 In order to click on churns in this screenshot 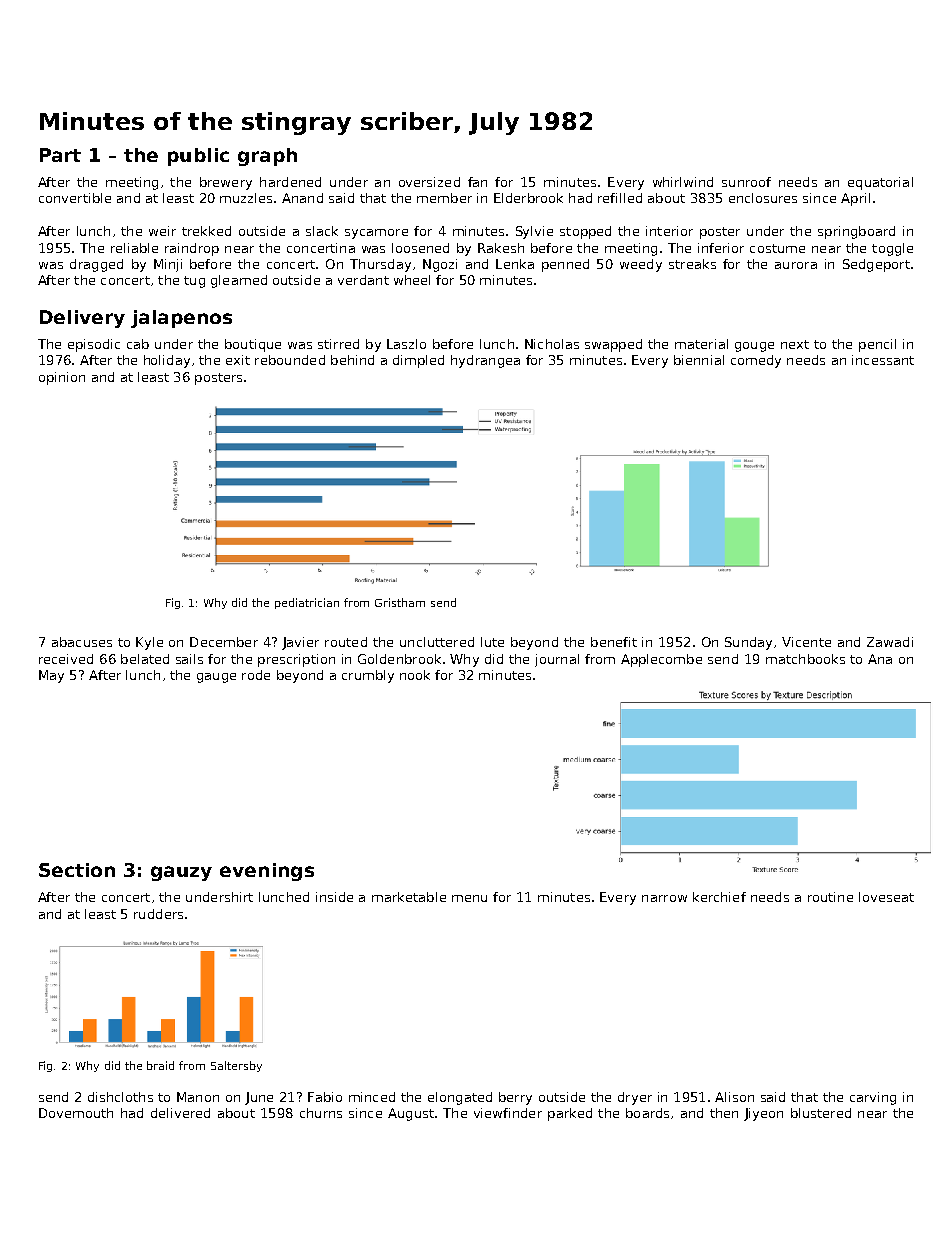, I will do `click(321, 1113)`.
